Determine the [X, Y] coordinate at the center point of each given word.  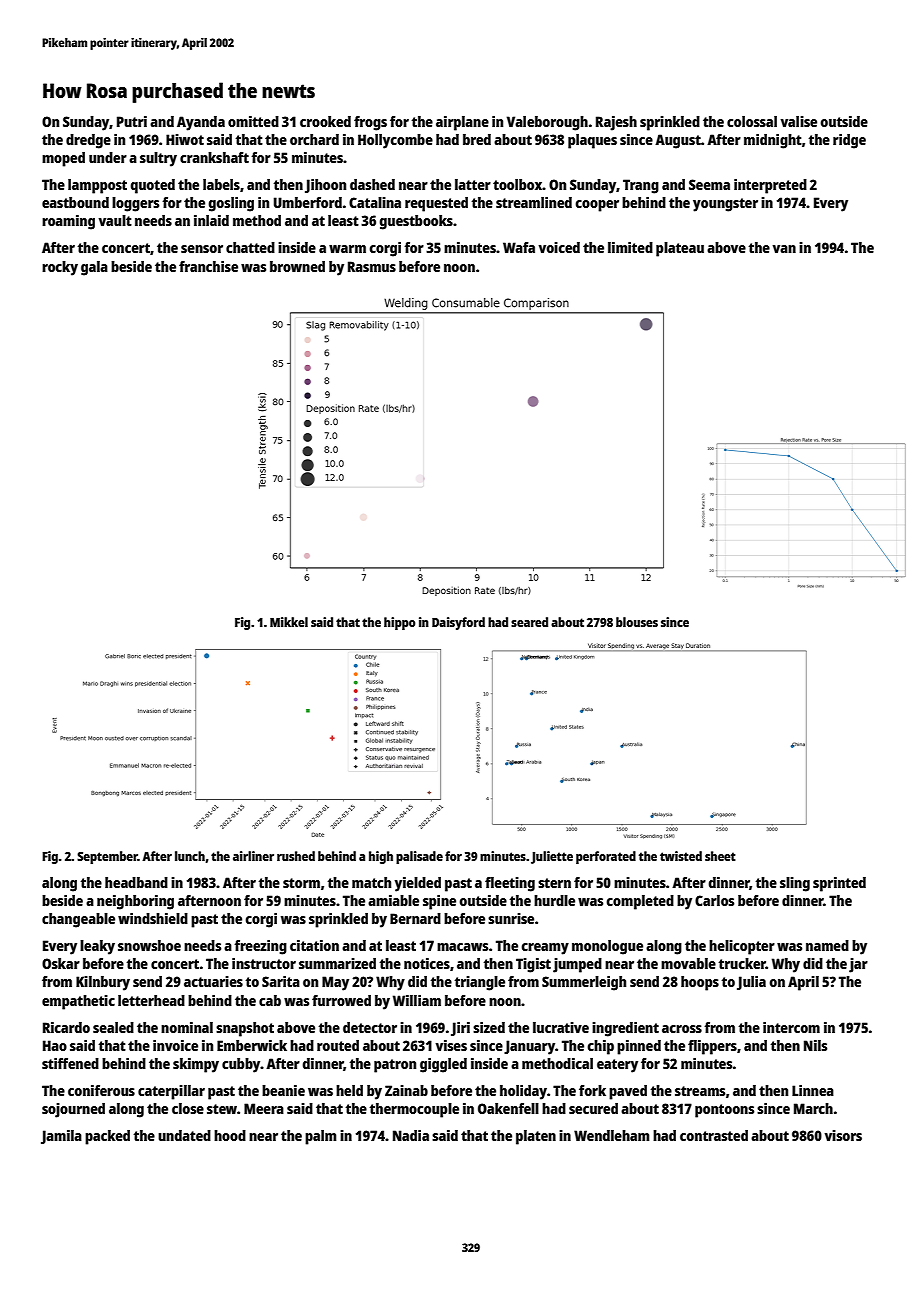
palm [320, 1137]
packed [107, 1137]
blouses [637, 622]
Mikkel [289, 622]
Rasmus [372, 266]
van [784, 249]
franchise [208, 266]
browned [297, 266]
